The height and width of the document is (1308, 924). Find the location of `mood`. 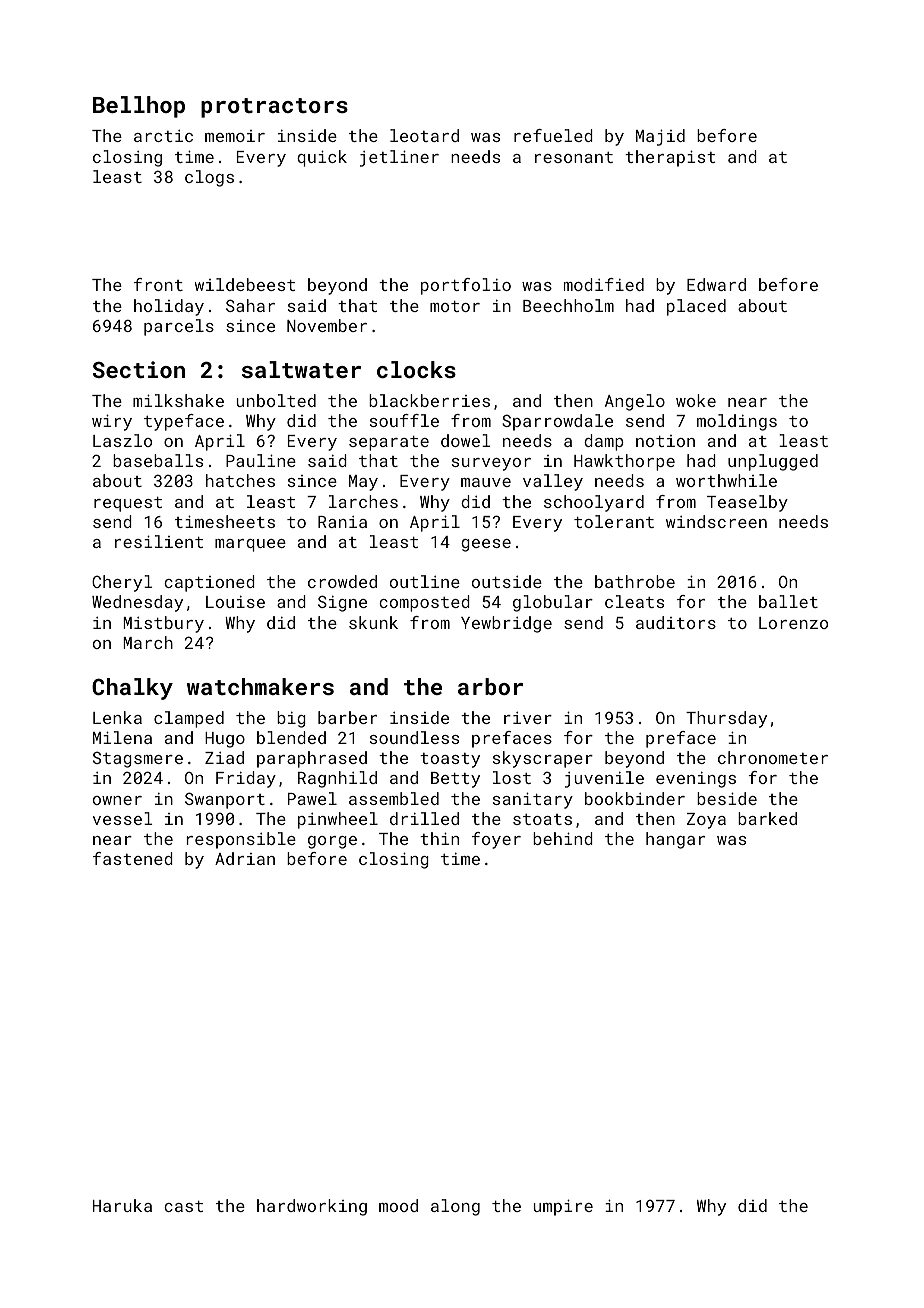

mood is located at coordinates (398, 1205).
